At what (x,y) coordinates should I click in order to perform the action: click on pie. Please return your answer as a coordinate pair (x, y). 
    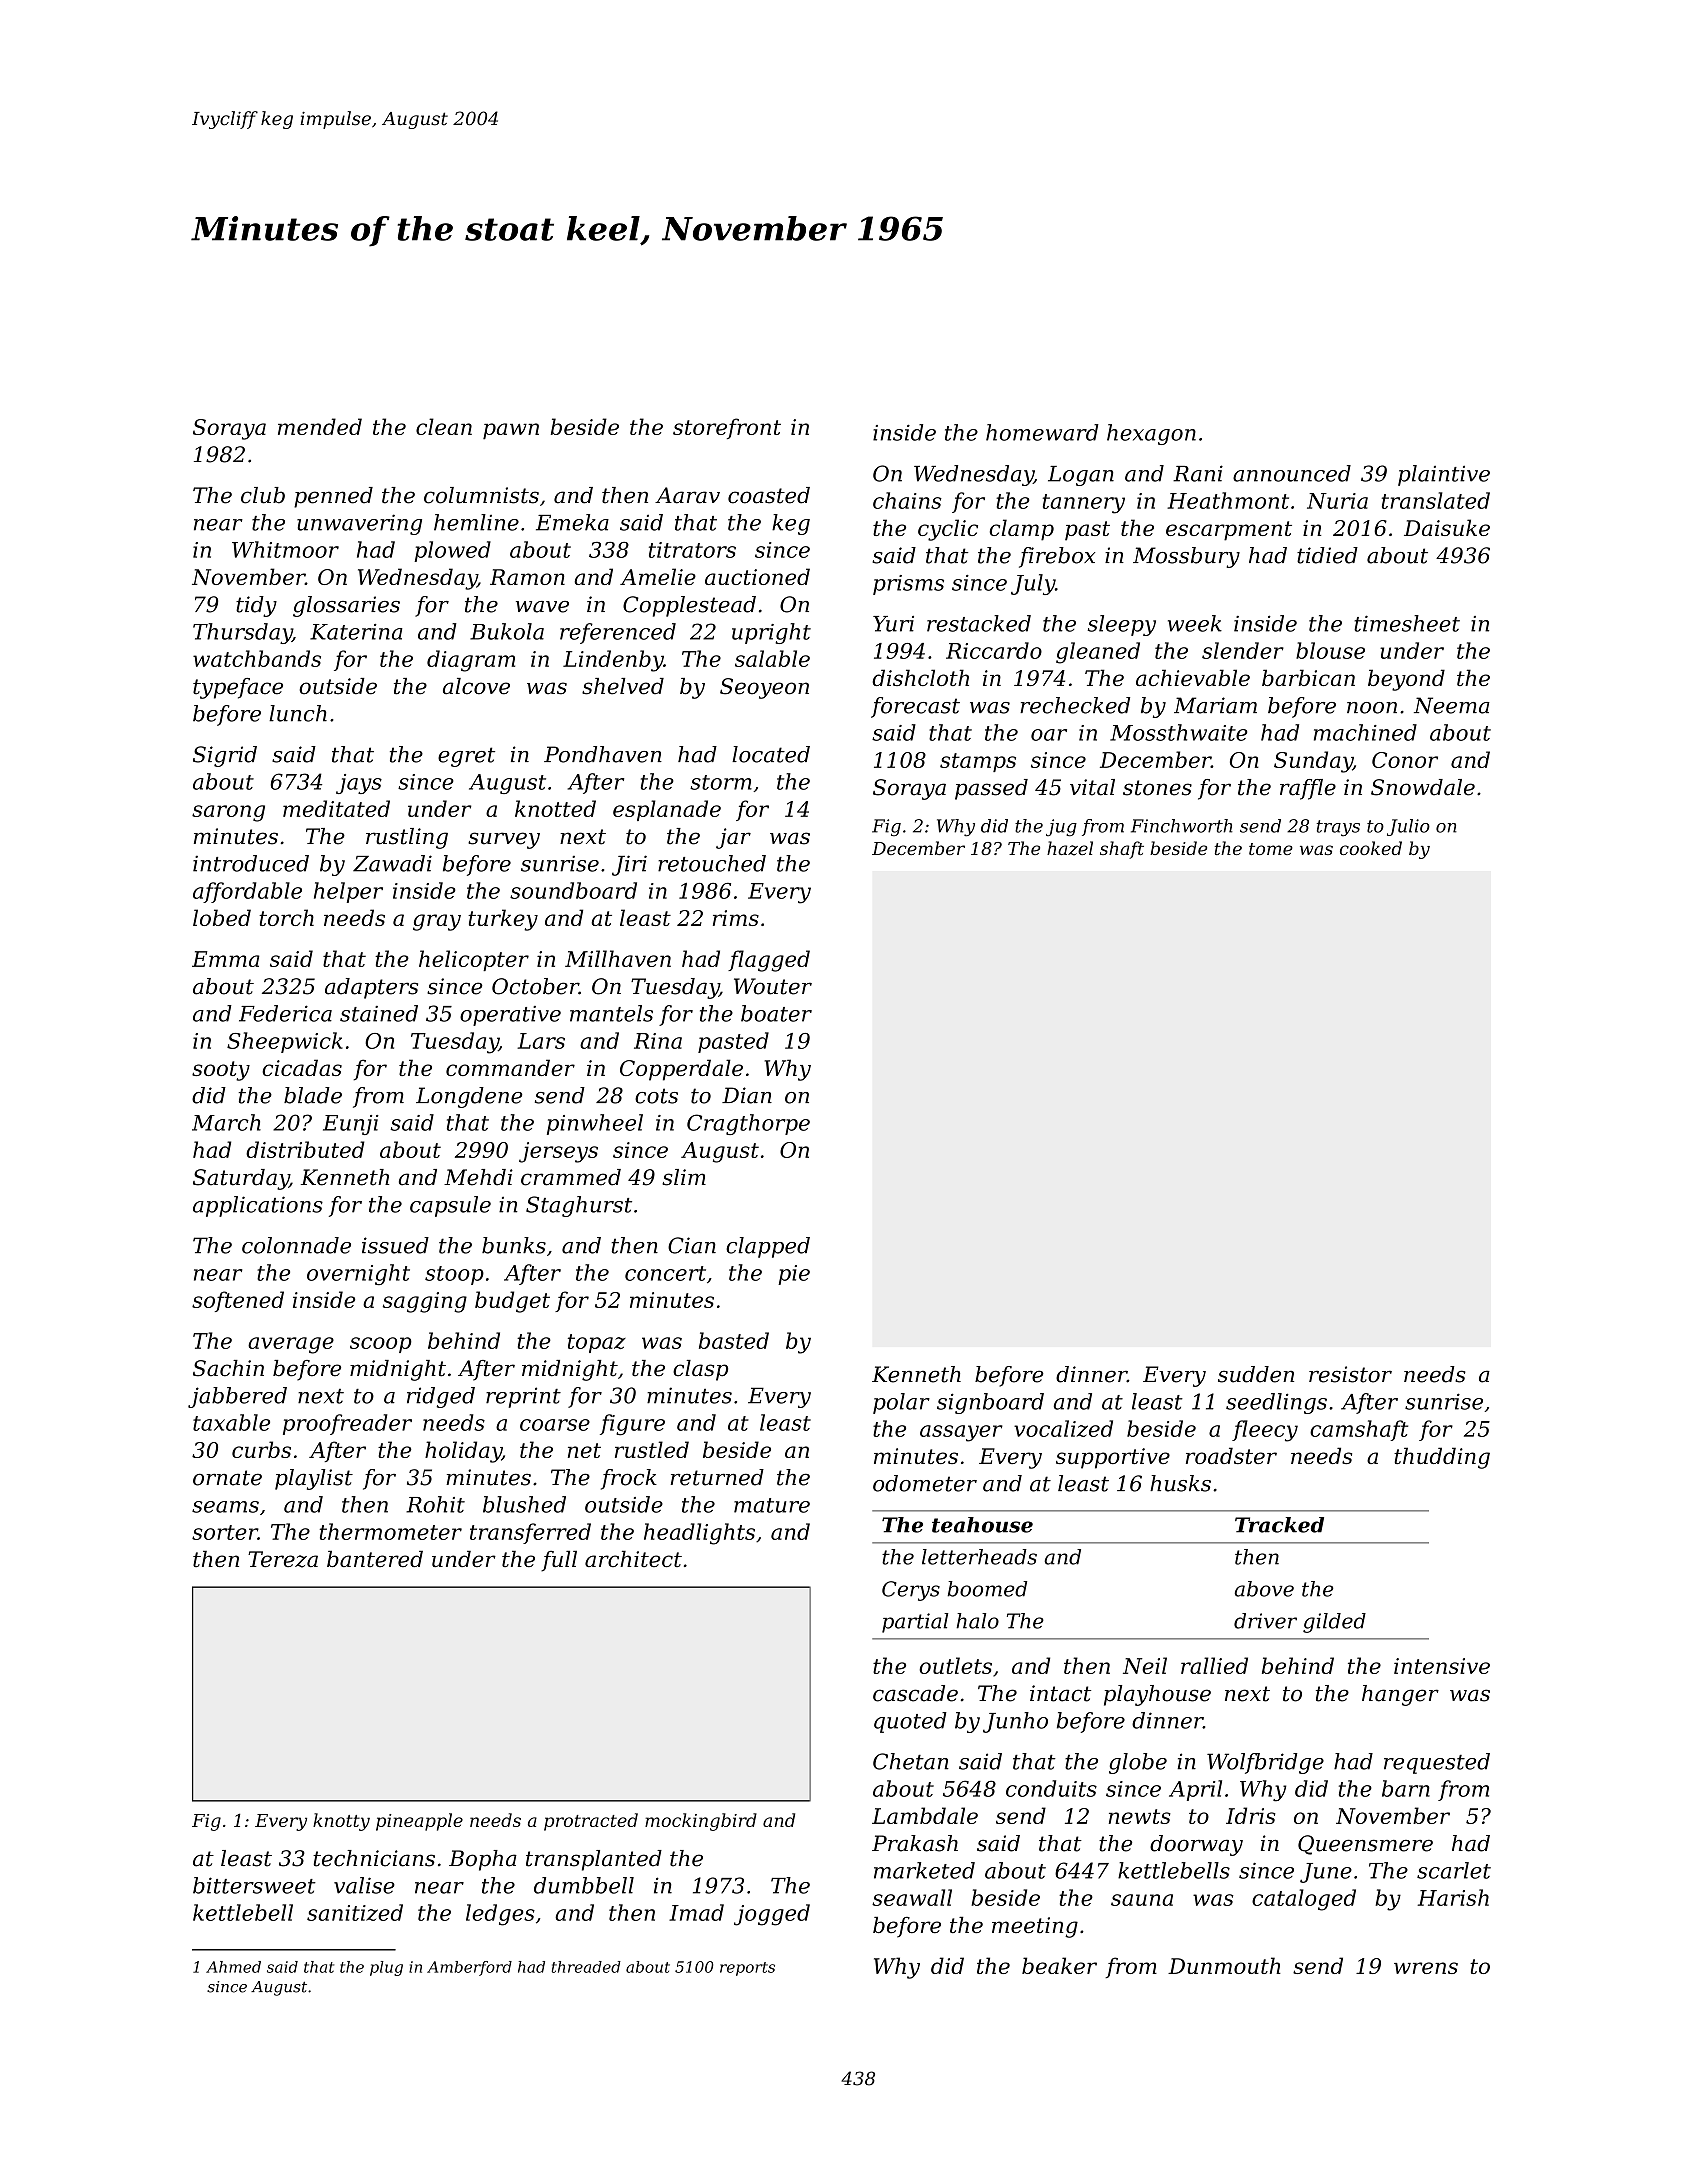
    Looking at the image, I should click on (794, 1275).
